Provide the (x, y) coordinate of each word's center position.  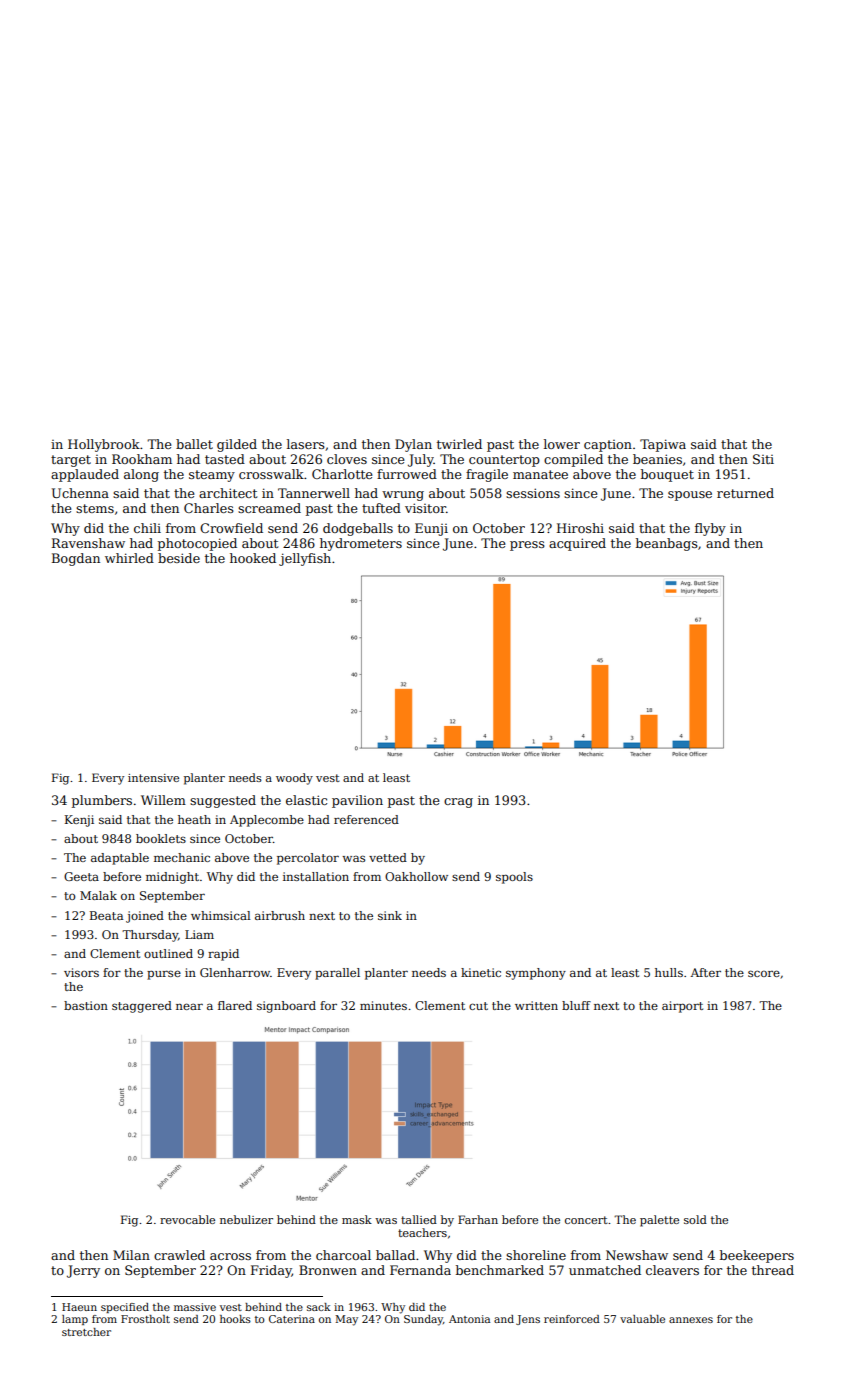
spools (514, 878)
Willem (163, 800)
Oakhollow (416, 876)
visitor (425, 508)
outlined (168, 953)
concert (586, 1220)
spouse (690, 496)
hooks (235, 1319)
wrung (403, 496)
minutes (383, 1005)
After (705, 972)
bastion (86, 1005)
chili (147, 528)
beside (179, 558)
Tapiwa (663, 445)
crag (458, 803)
